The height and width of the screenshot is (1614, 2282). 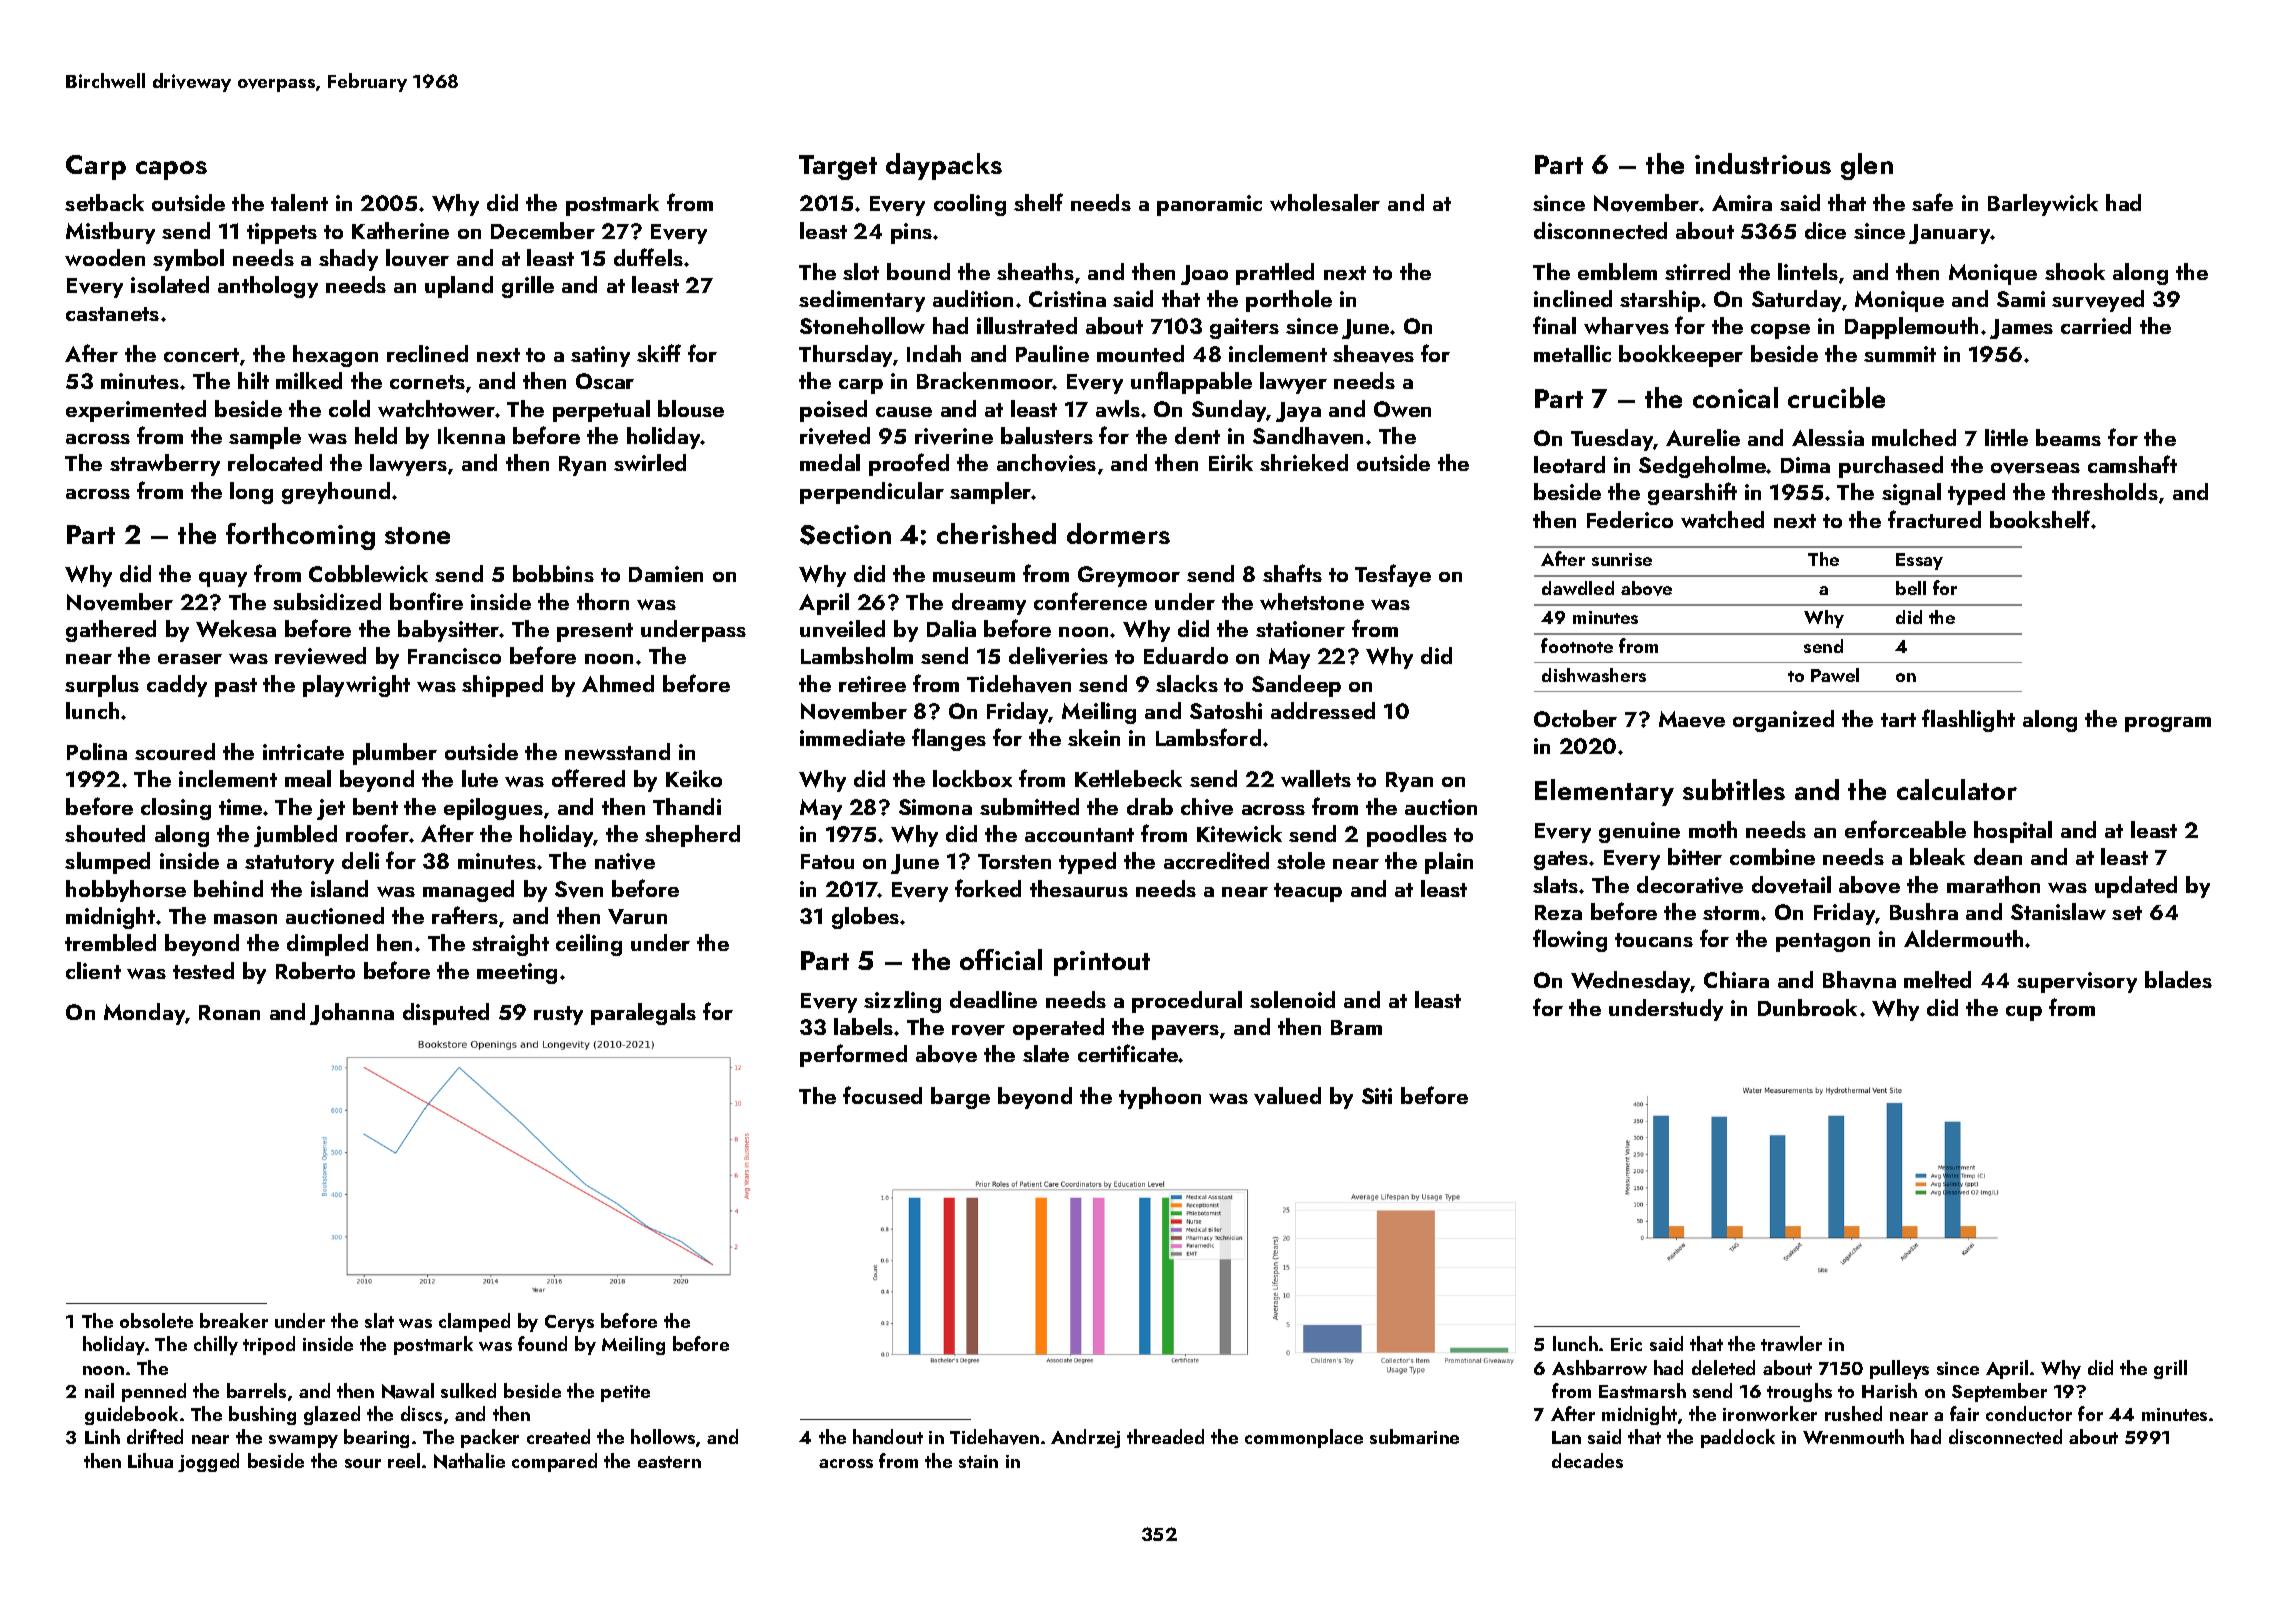 I want to click on greyhound, so click(x=336, y=493).
